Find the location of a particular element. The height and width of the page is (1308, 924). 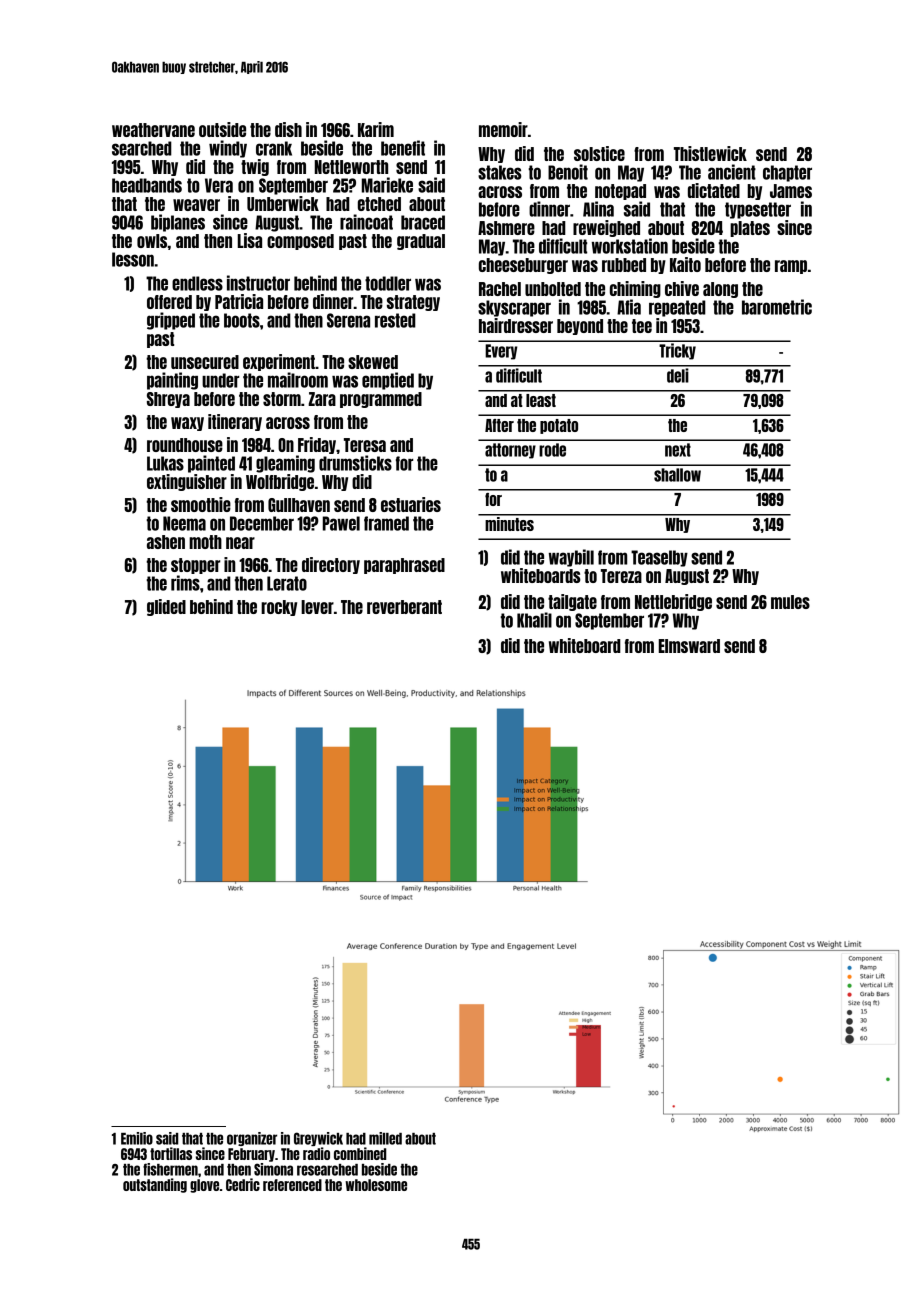

organizer is located at coordinates (252, 1139).
